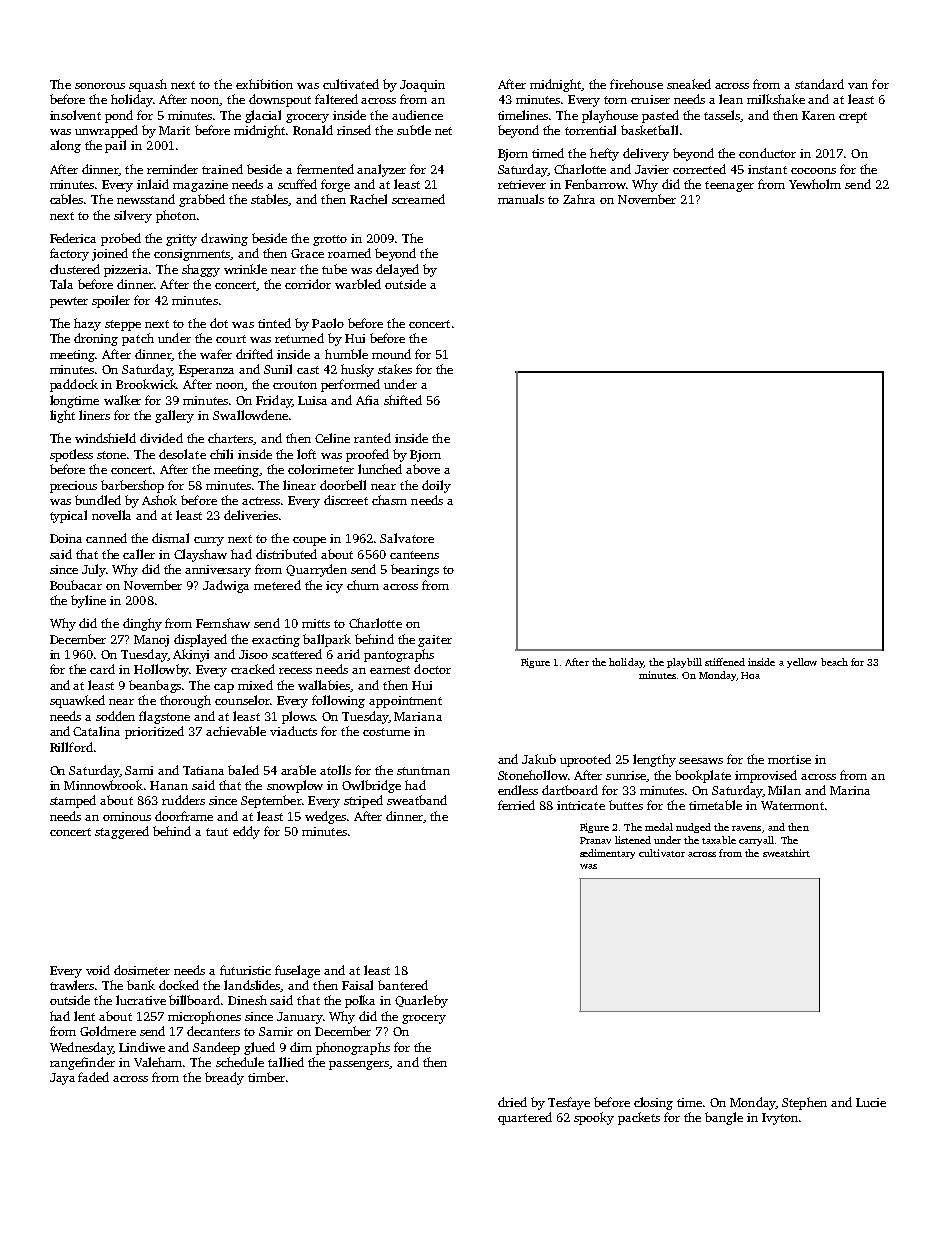 Image resolution: width=952 pixels, height=1233 pixels. I want to click on bantered, so click(403, 985).
